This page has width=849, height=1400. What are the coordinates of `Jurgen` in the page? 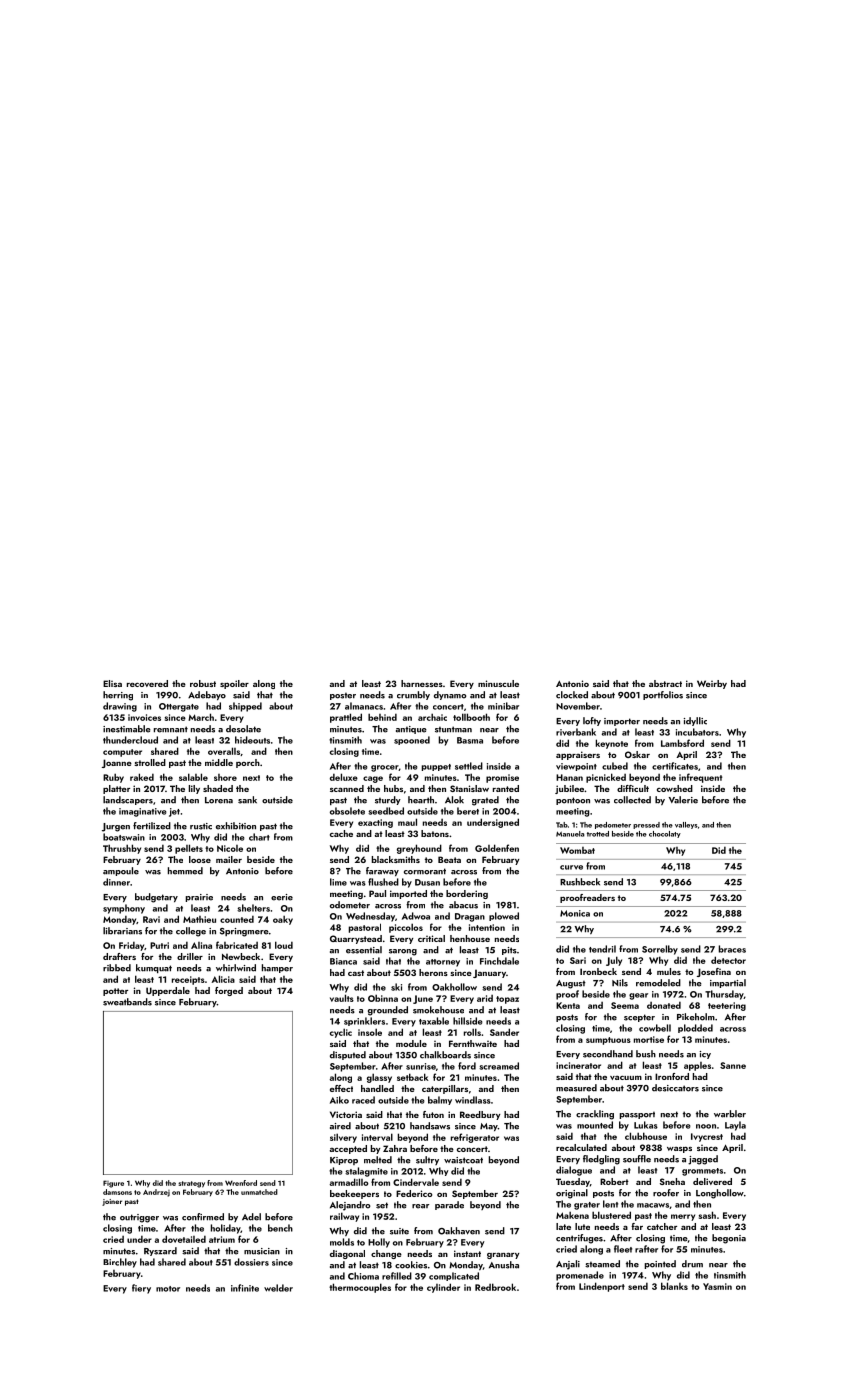 It's located at (116, 827).
